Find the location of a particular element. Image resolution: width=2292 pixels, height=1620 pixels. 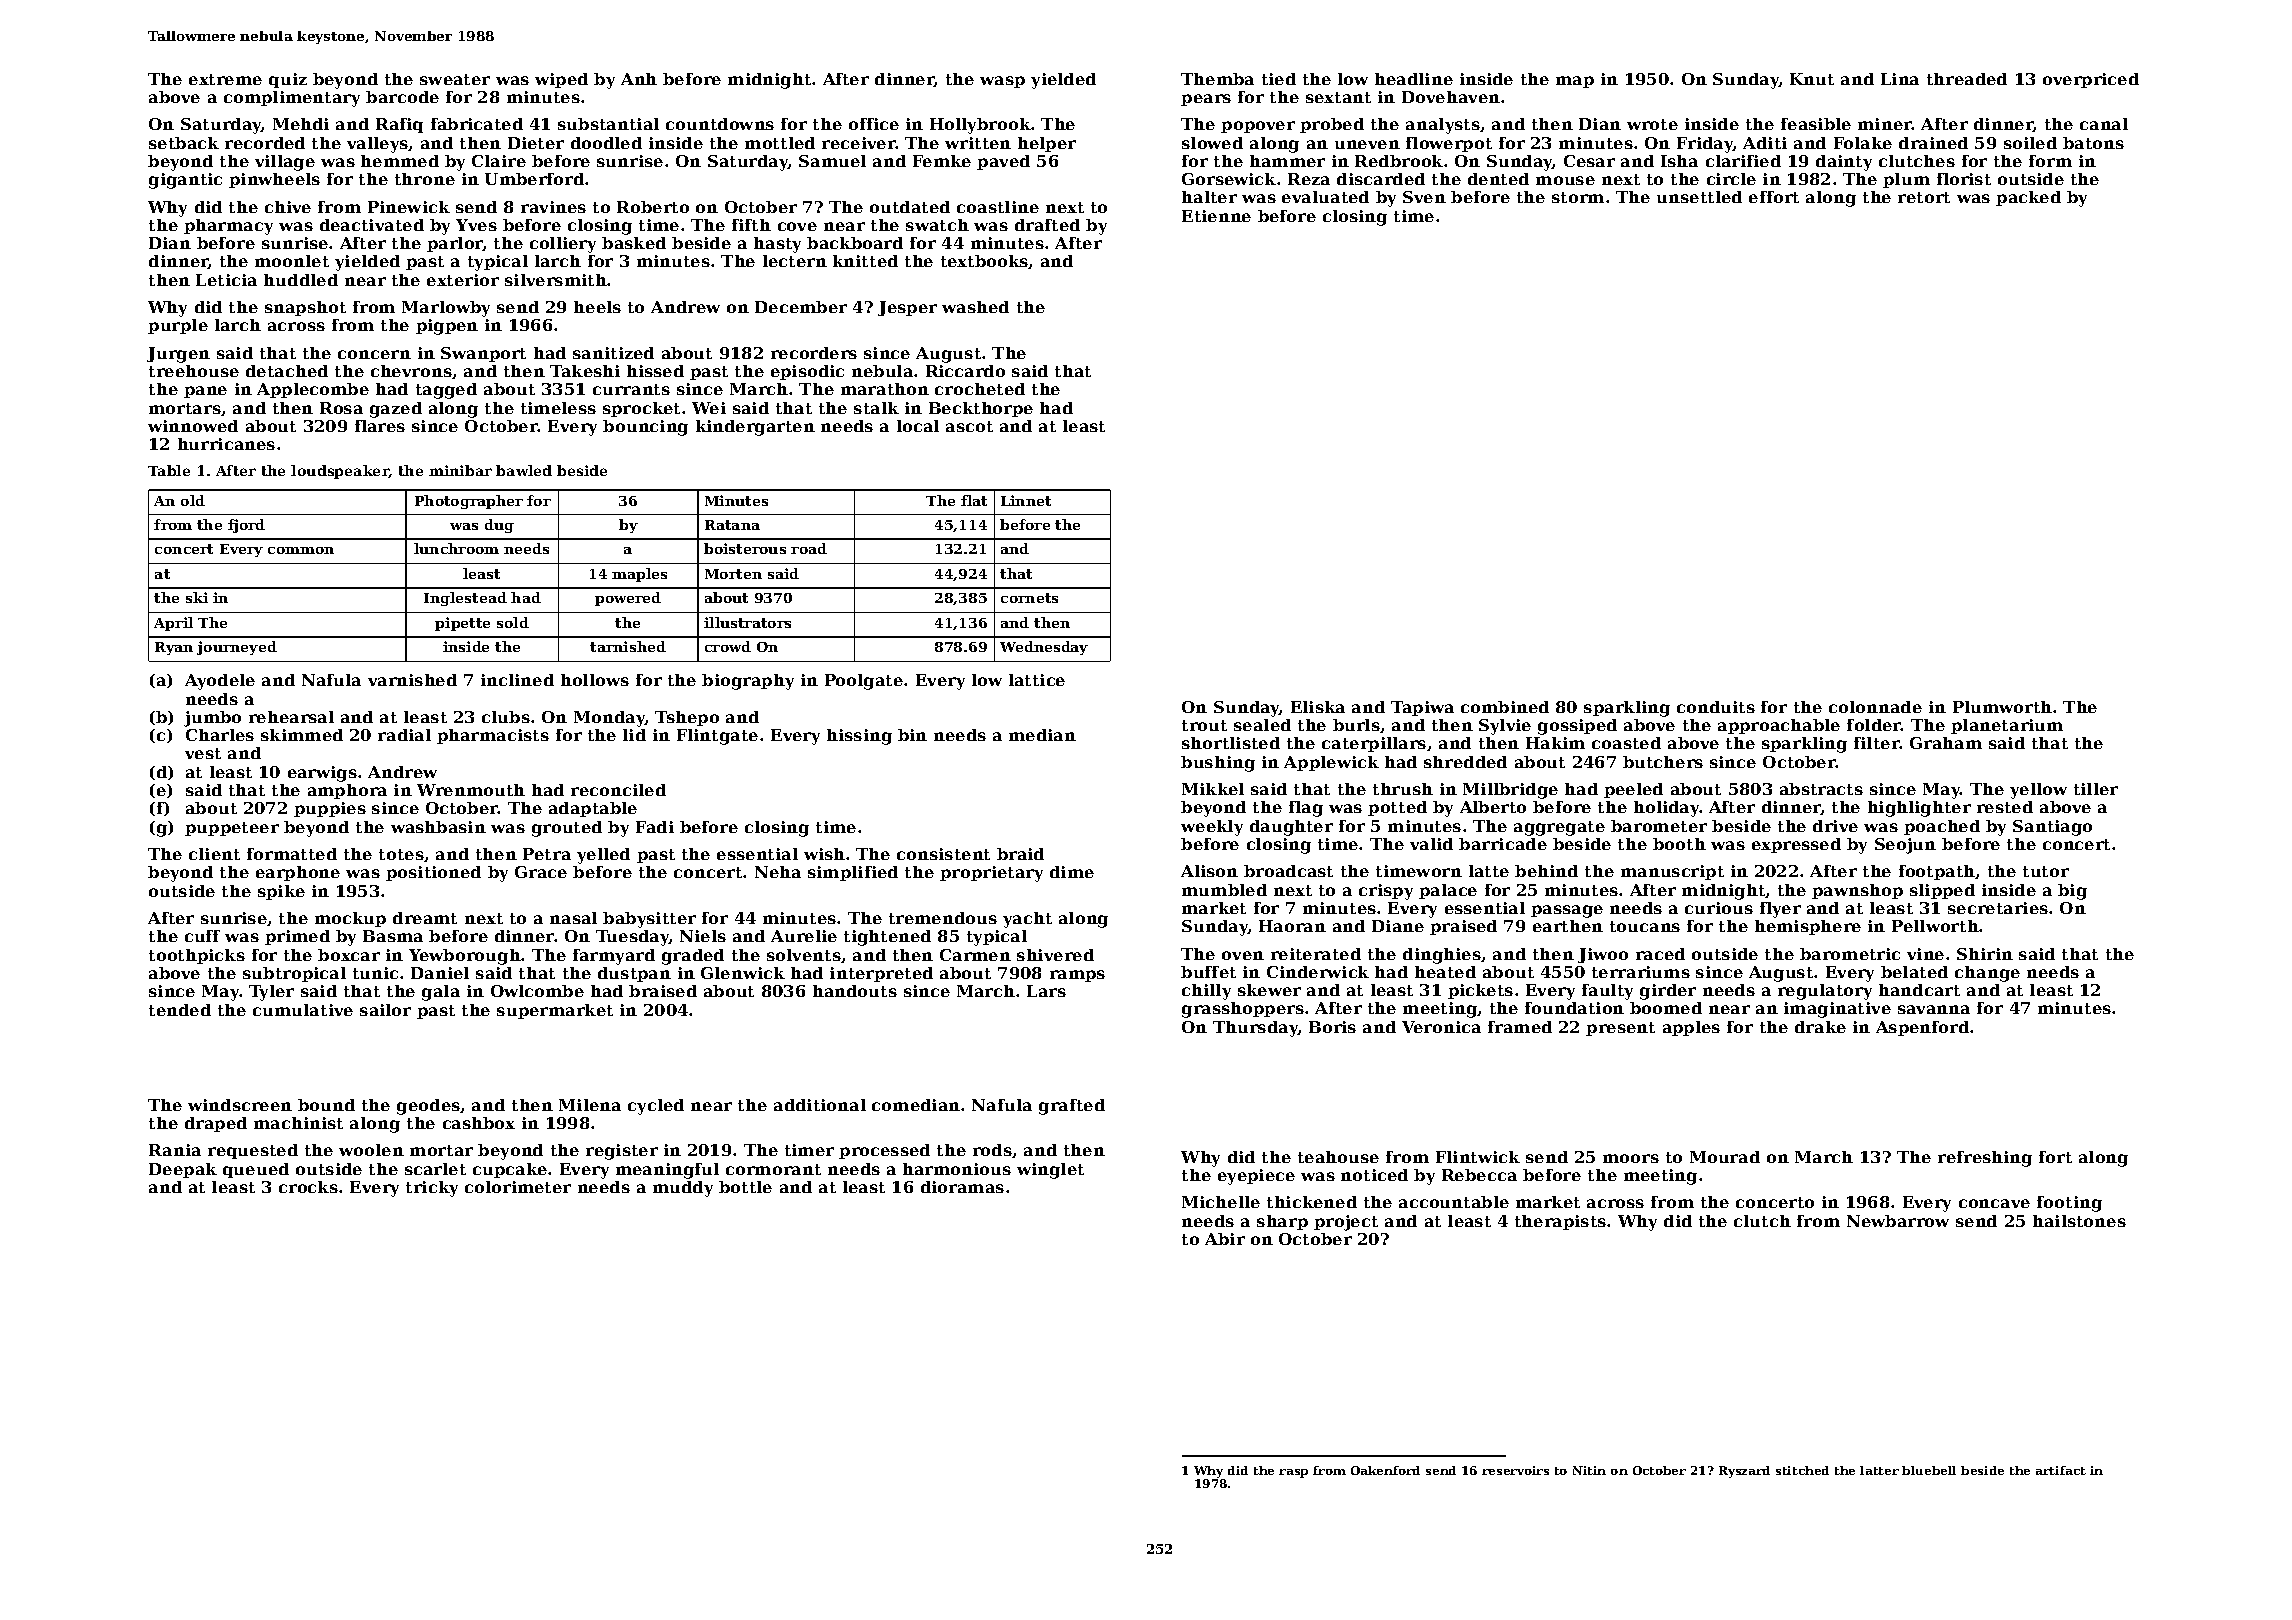

headline is located at coordinates (1414, 79).
